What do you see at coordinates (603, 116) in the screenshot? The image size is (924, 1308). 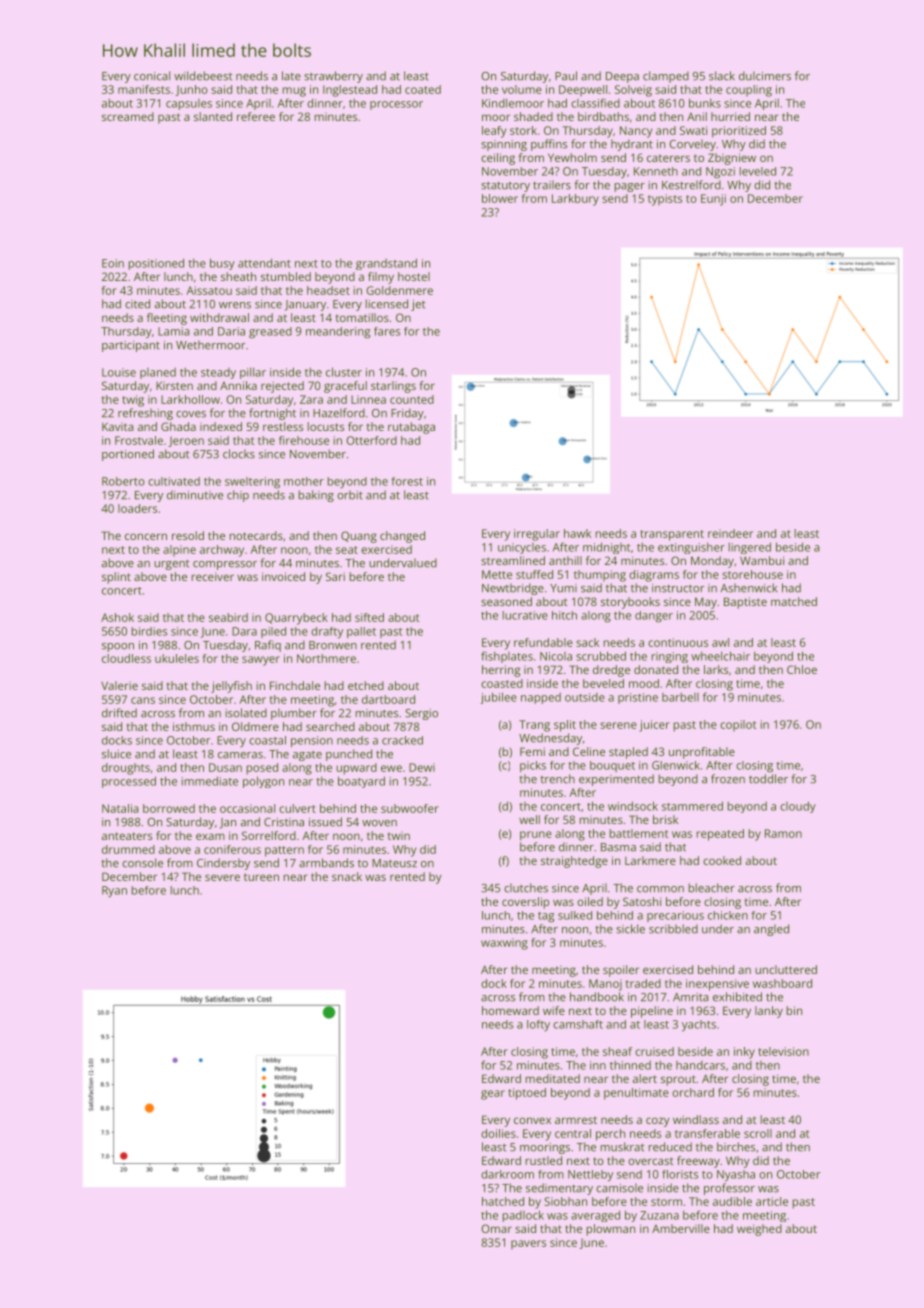 I see `birdbaths` at bounding box center [603, 116].
